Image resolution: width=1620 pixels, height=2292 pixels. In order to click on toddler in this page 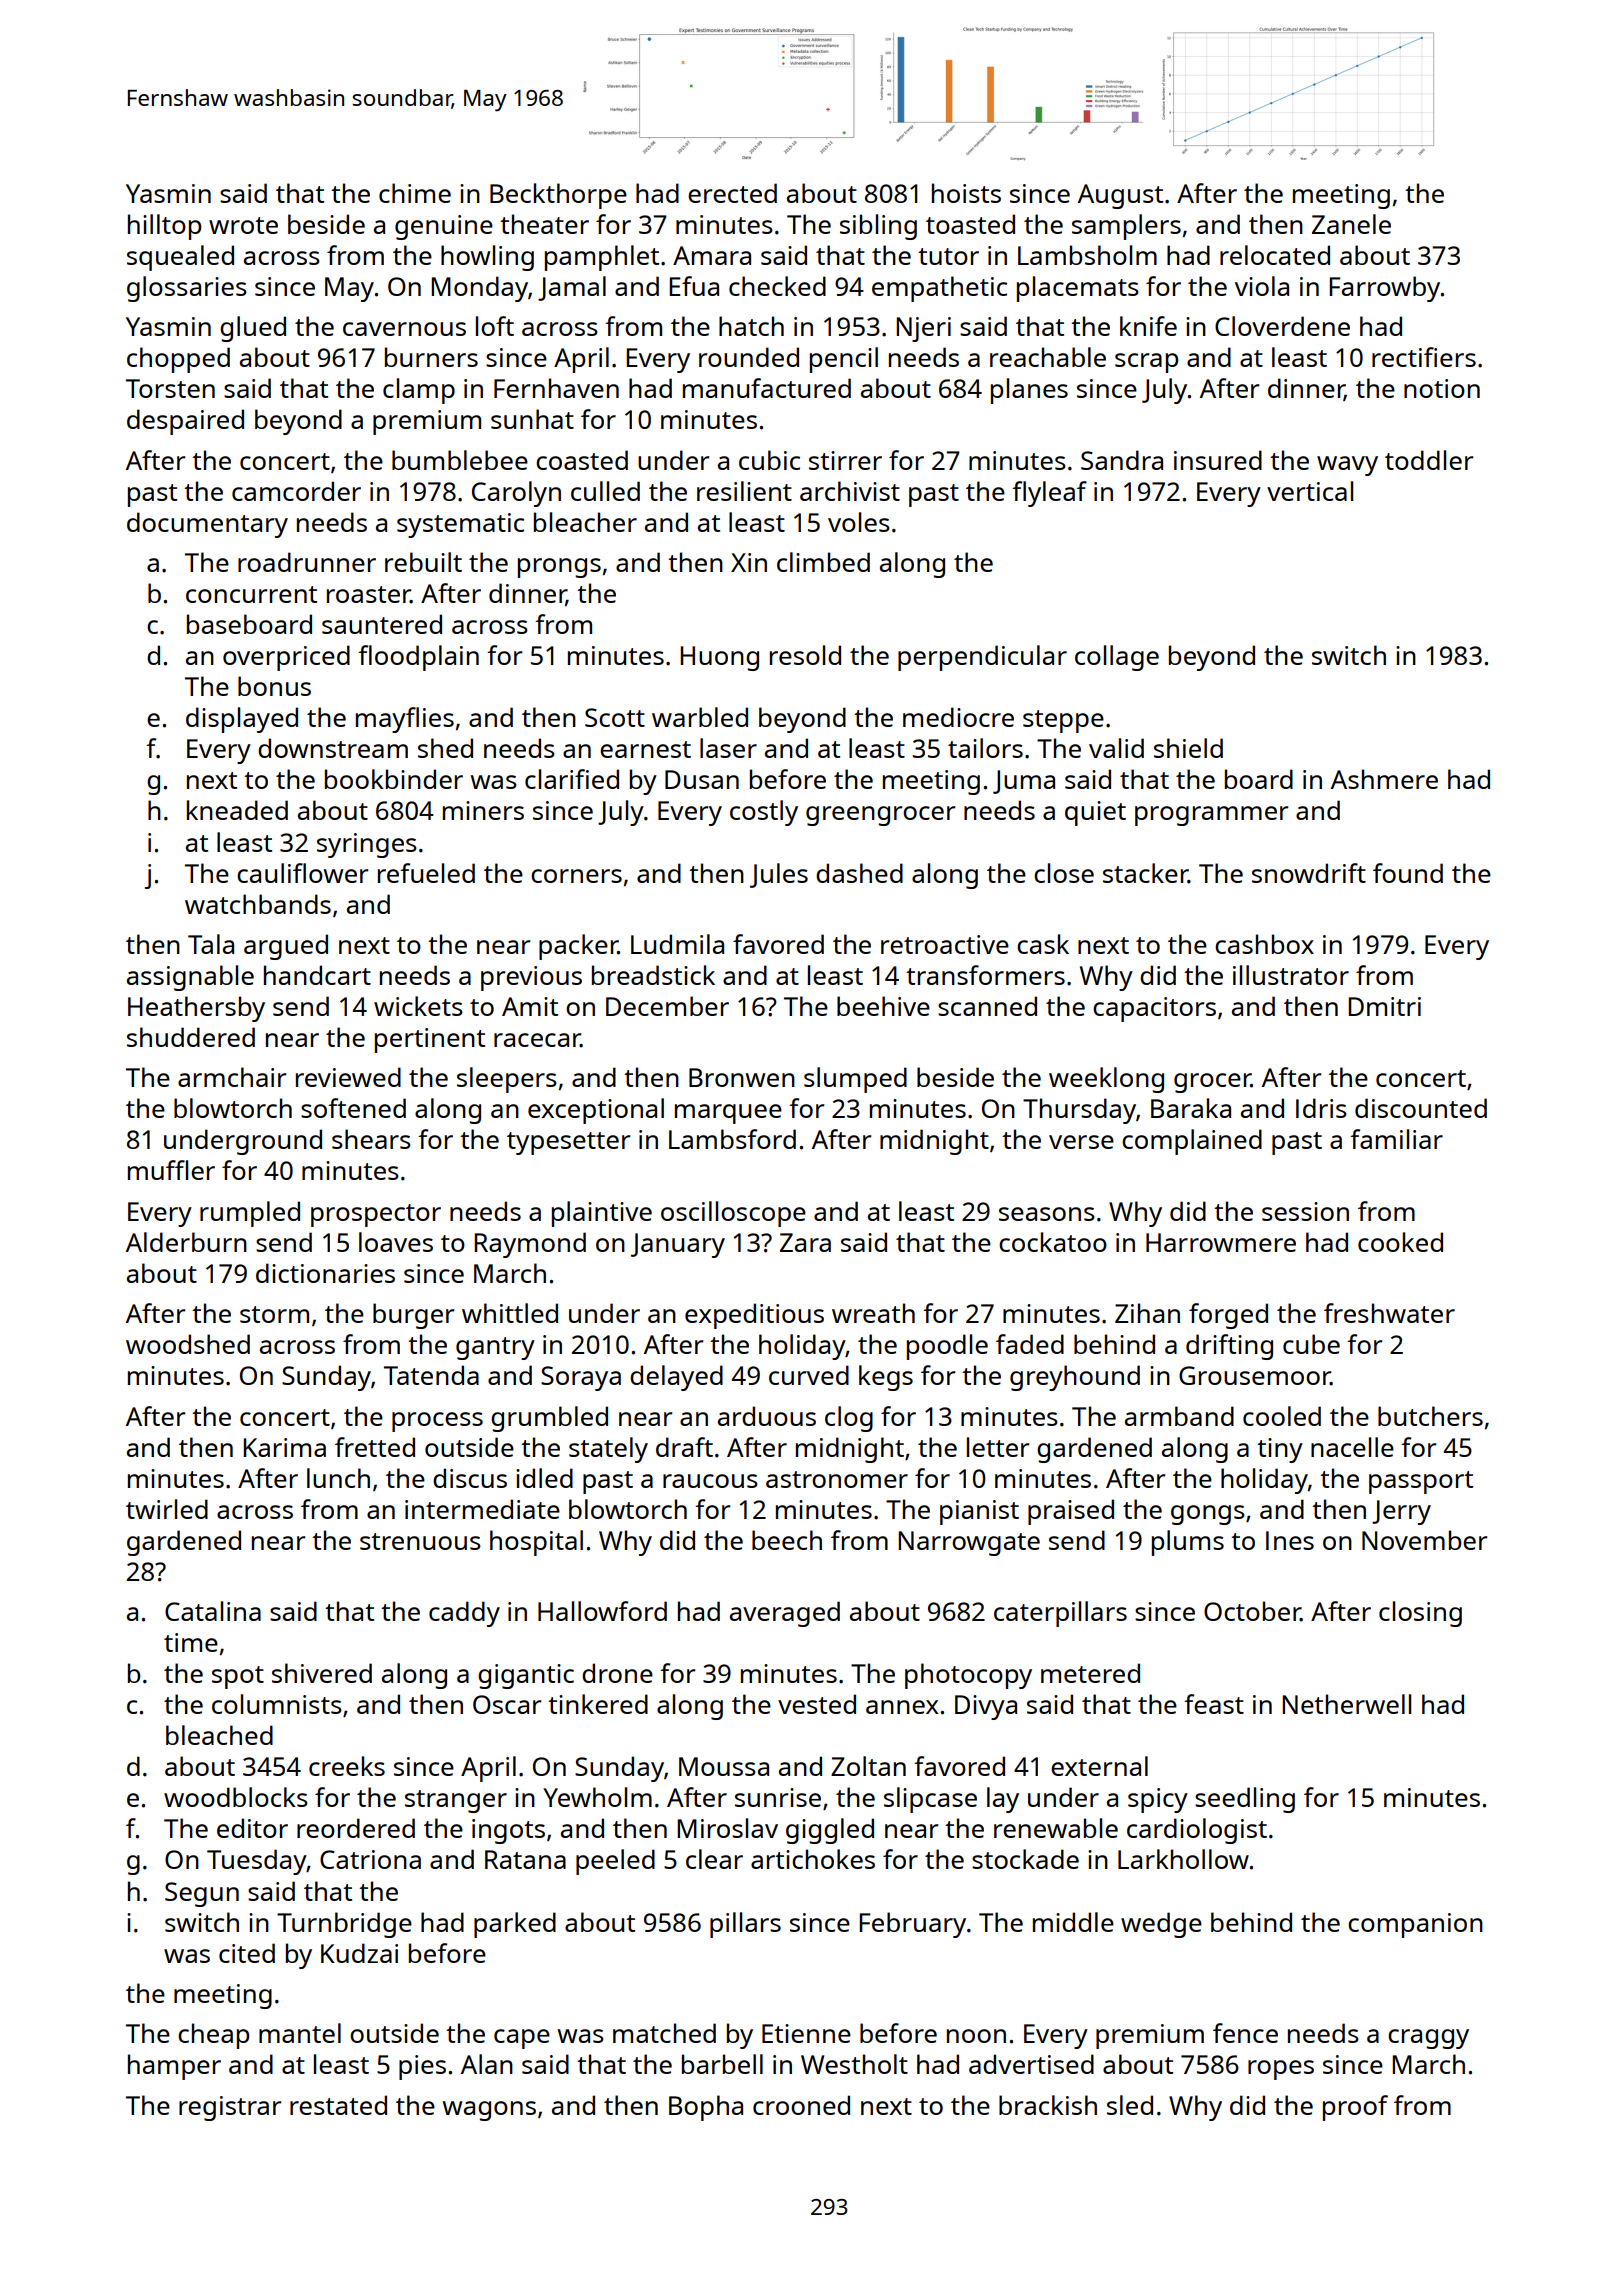, I will do `click(1429, 460)`.
